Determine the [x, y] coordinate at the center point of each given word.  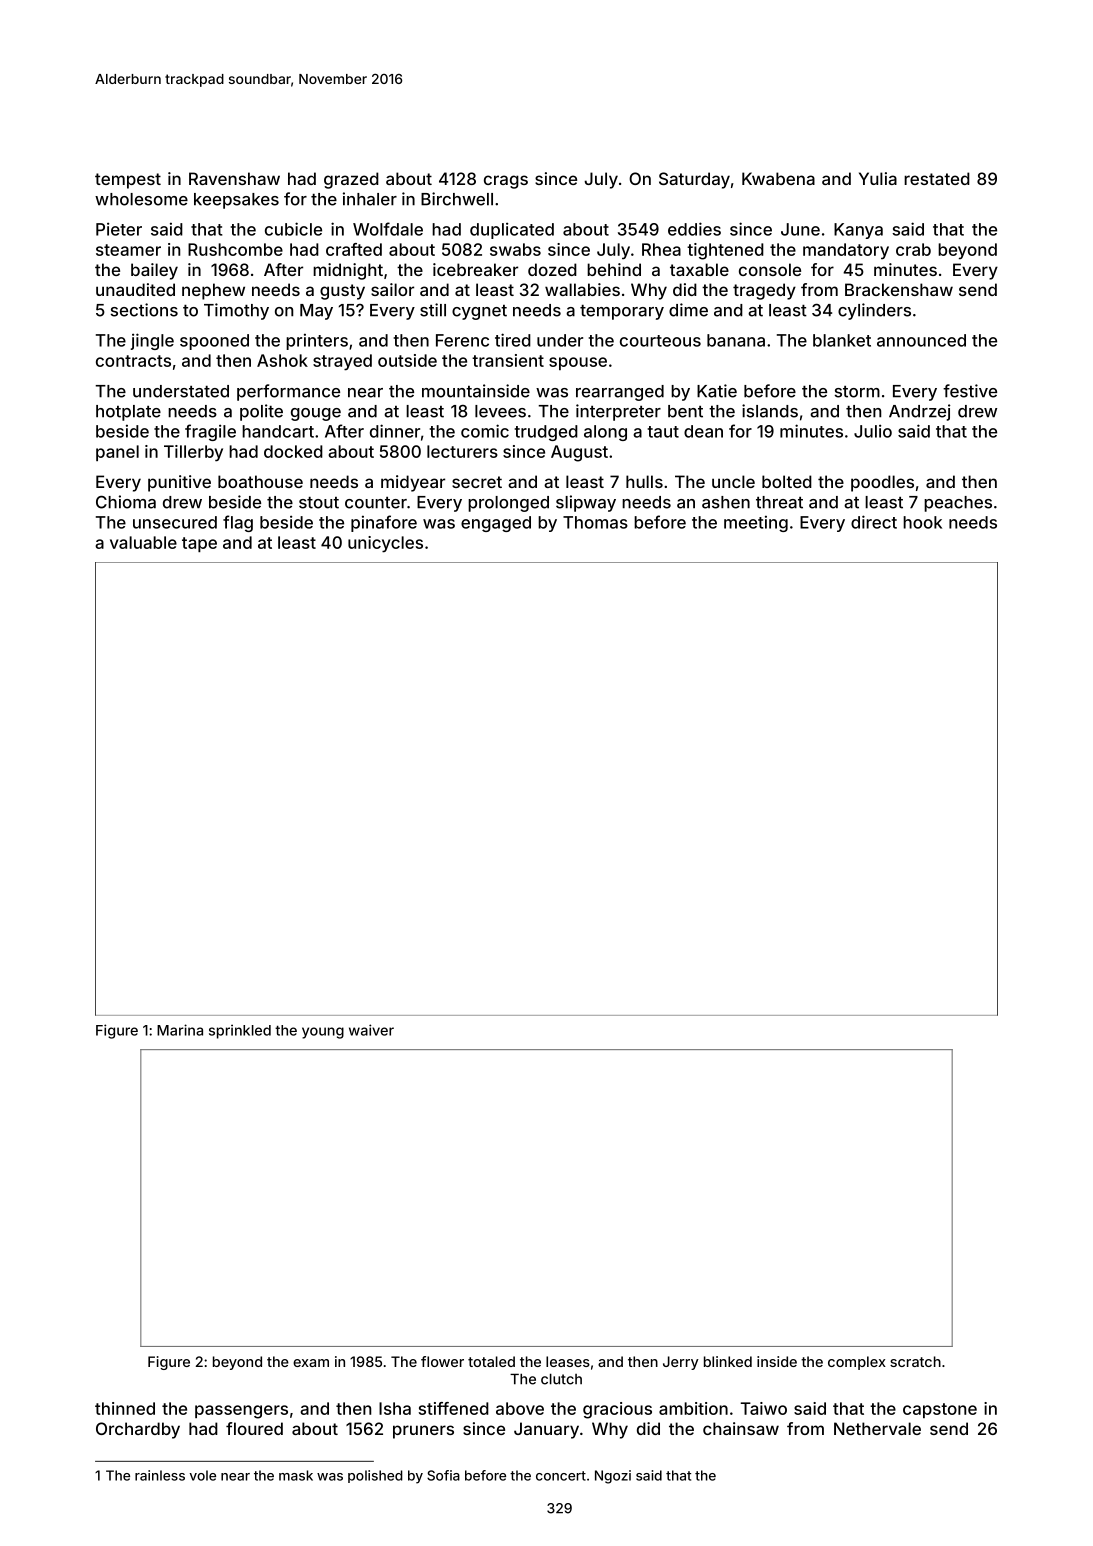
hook [922, 522]
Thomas [595, 522]
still [433, 310]
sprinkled [240, 1031]
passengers [241, 1412]
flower [442, 1361]
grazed [351, 180]
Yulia [878, 178]
